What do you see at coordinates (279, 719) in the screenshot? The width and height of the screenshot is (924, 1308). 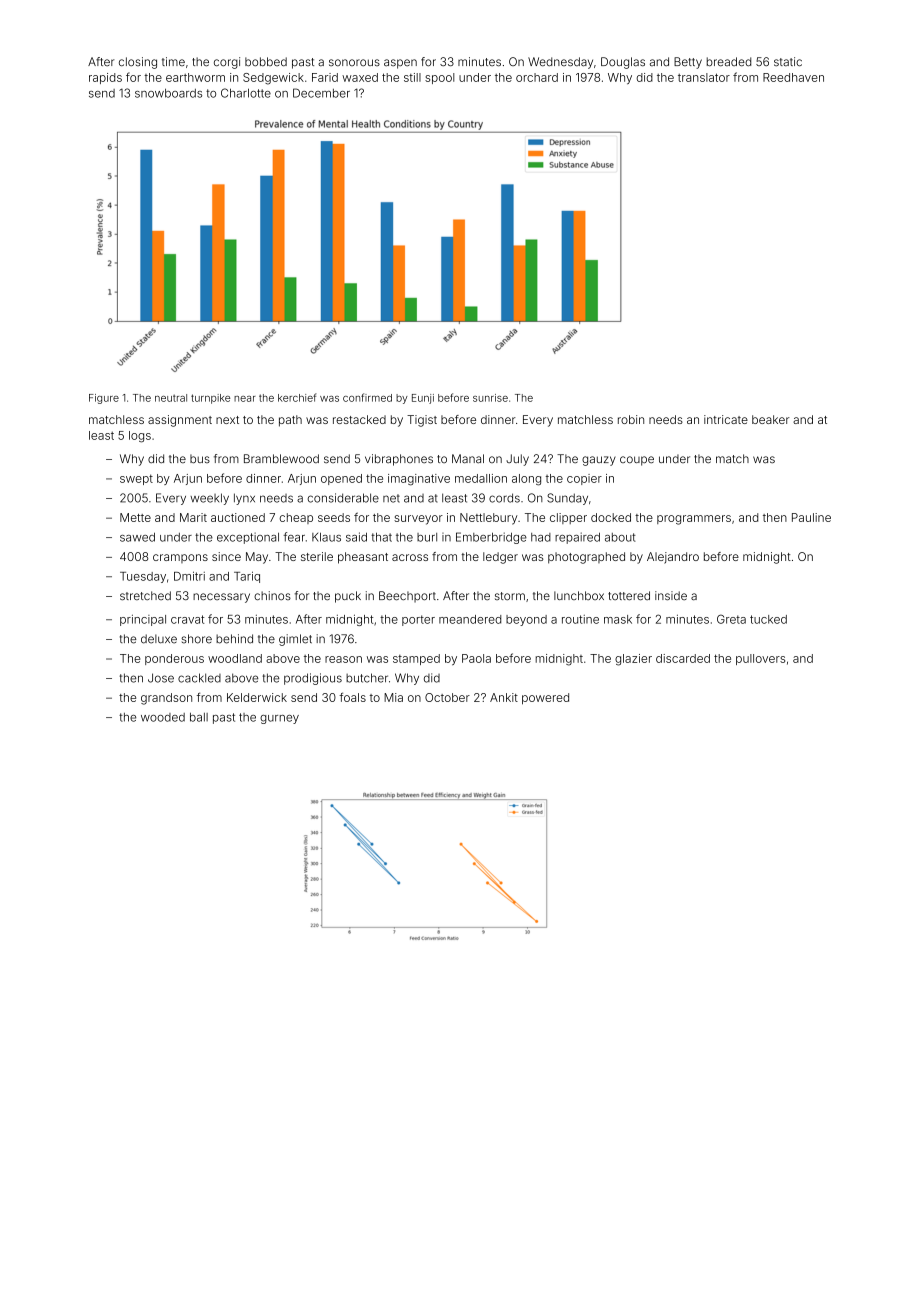 I see `gurney` at bounding box center [279, 719].
